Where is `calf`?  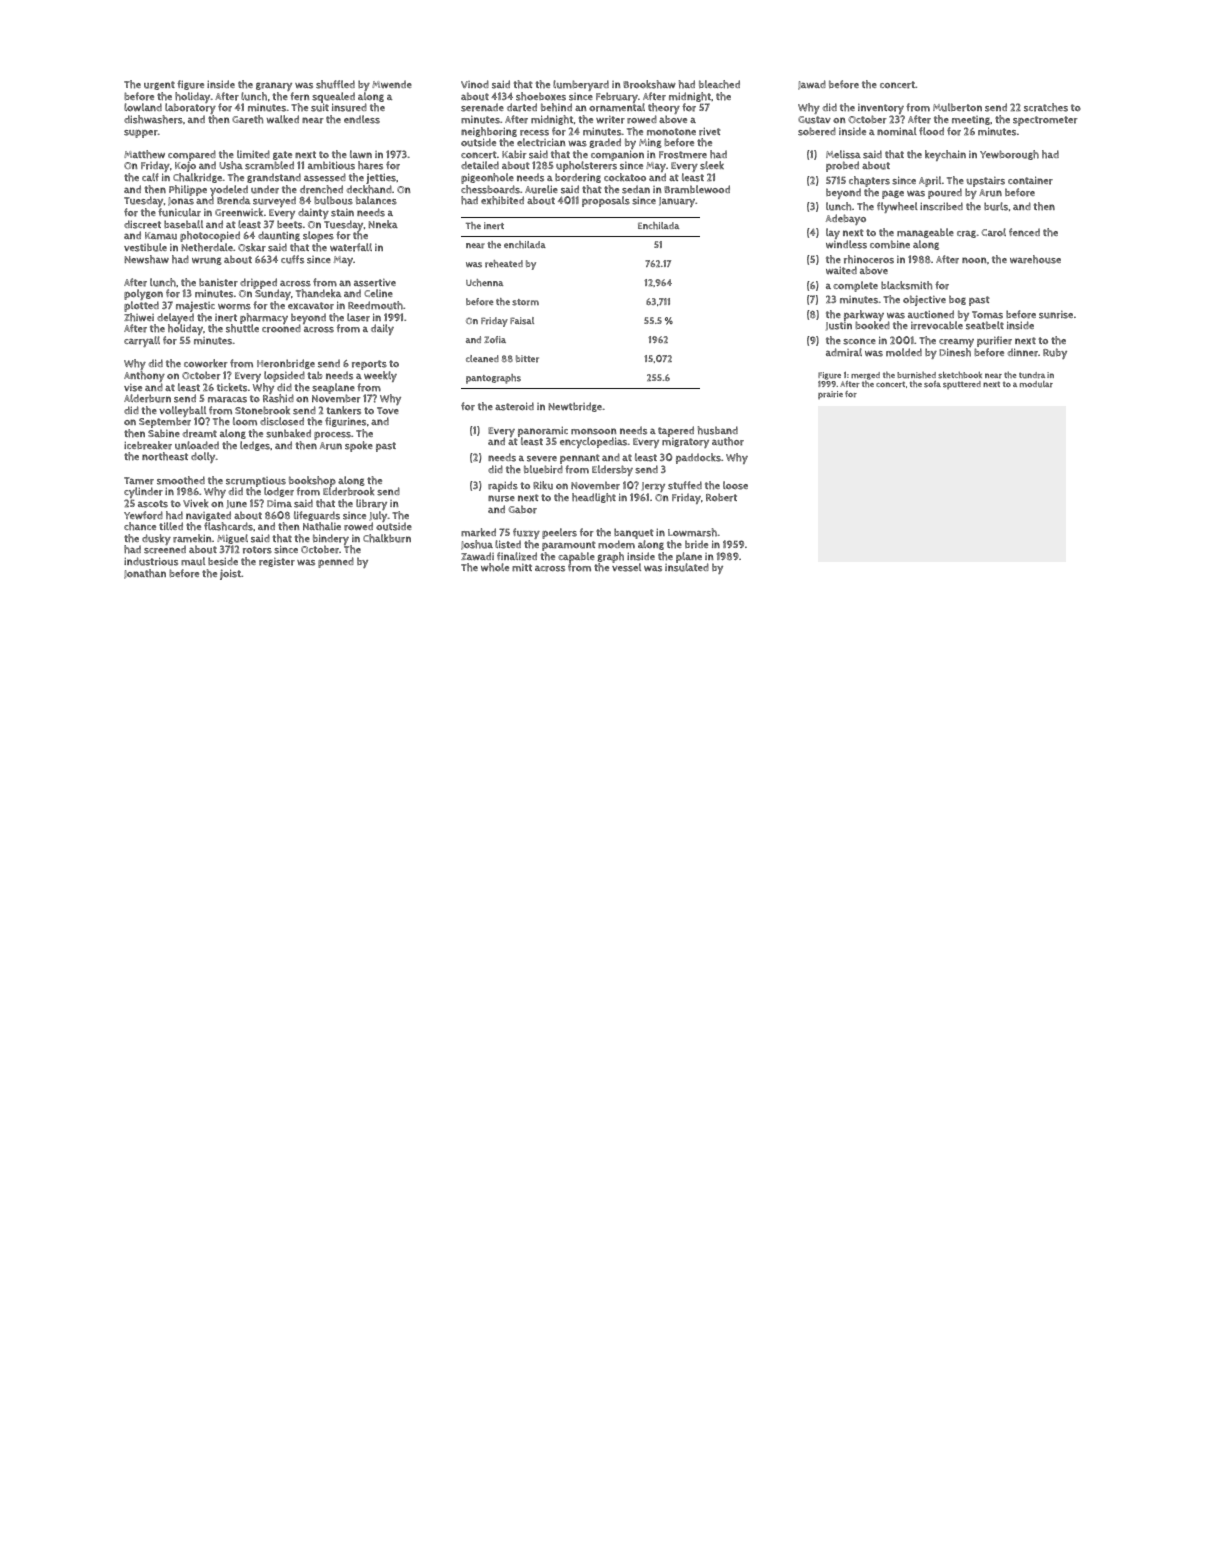
calf is located at coordinates (150, 177).
